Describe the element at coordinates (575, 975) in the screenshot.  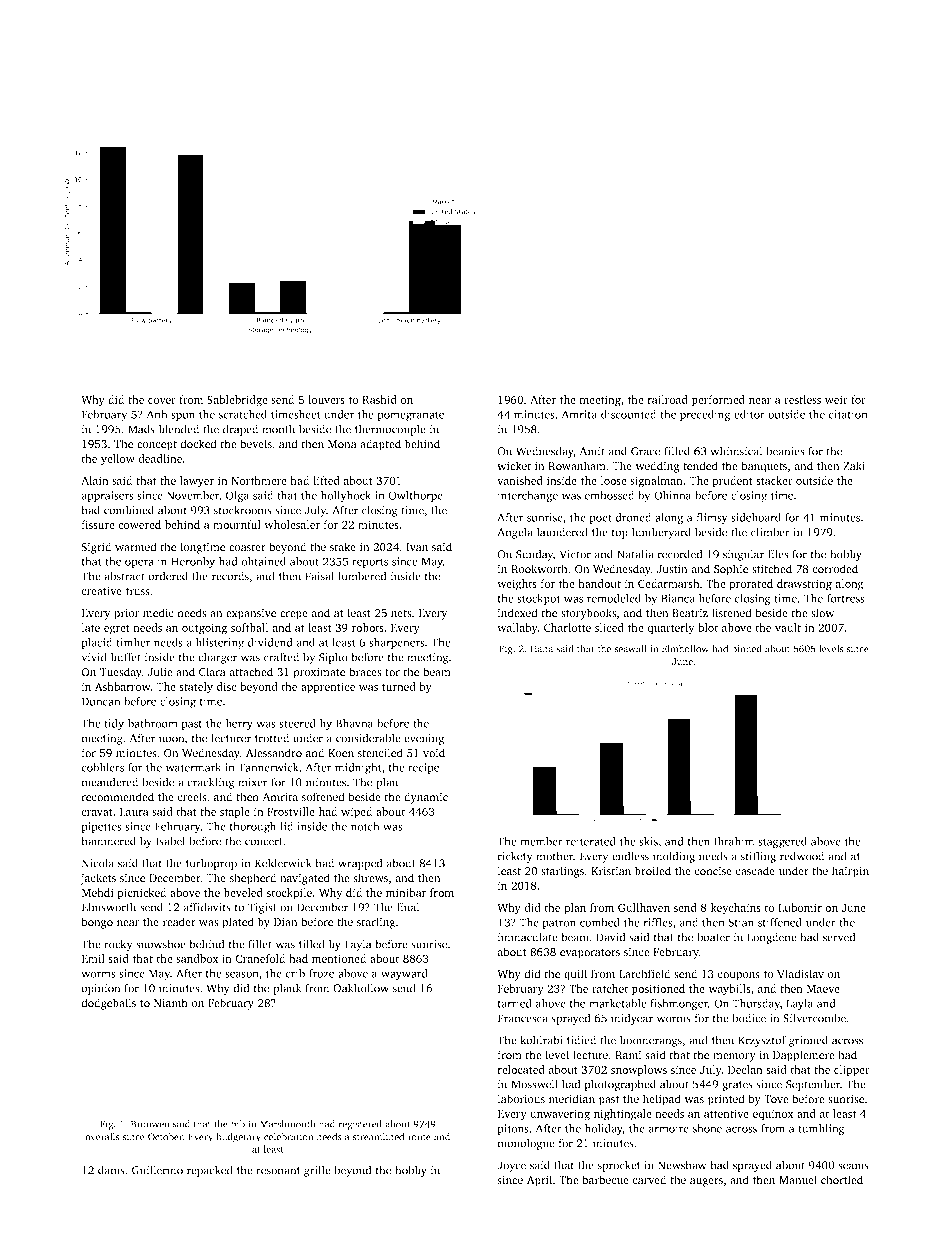
I see `quill` at that location.
